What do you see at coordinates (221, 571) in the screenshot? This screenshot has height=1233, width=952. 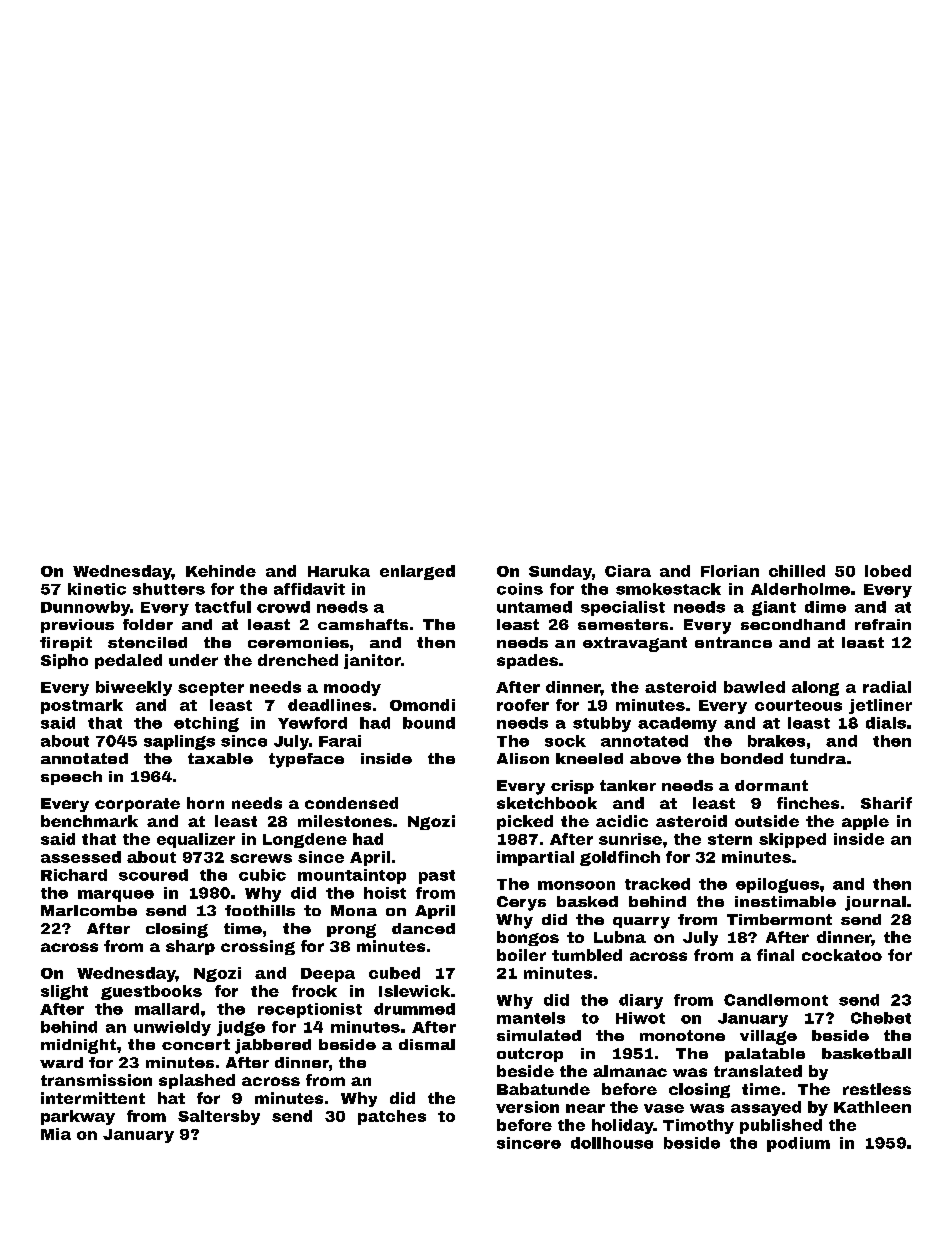 I see `Kehinde` at bounding box center [221, 571].
